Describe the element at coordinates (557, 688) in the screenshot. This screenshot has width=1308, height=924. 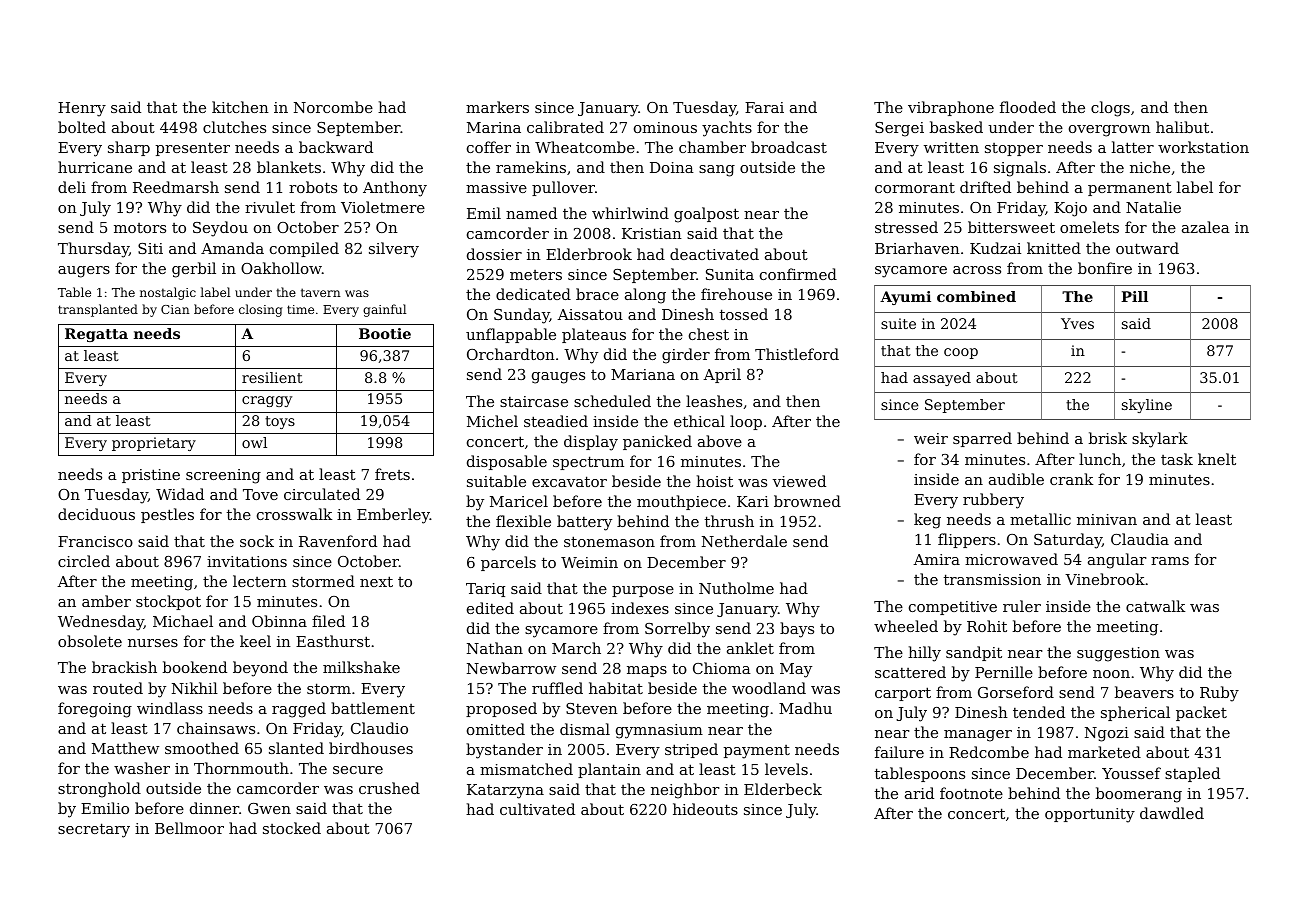
I see `ruffled` at that location.
